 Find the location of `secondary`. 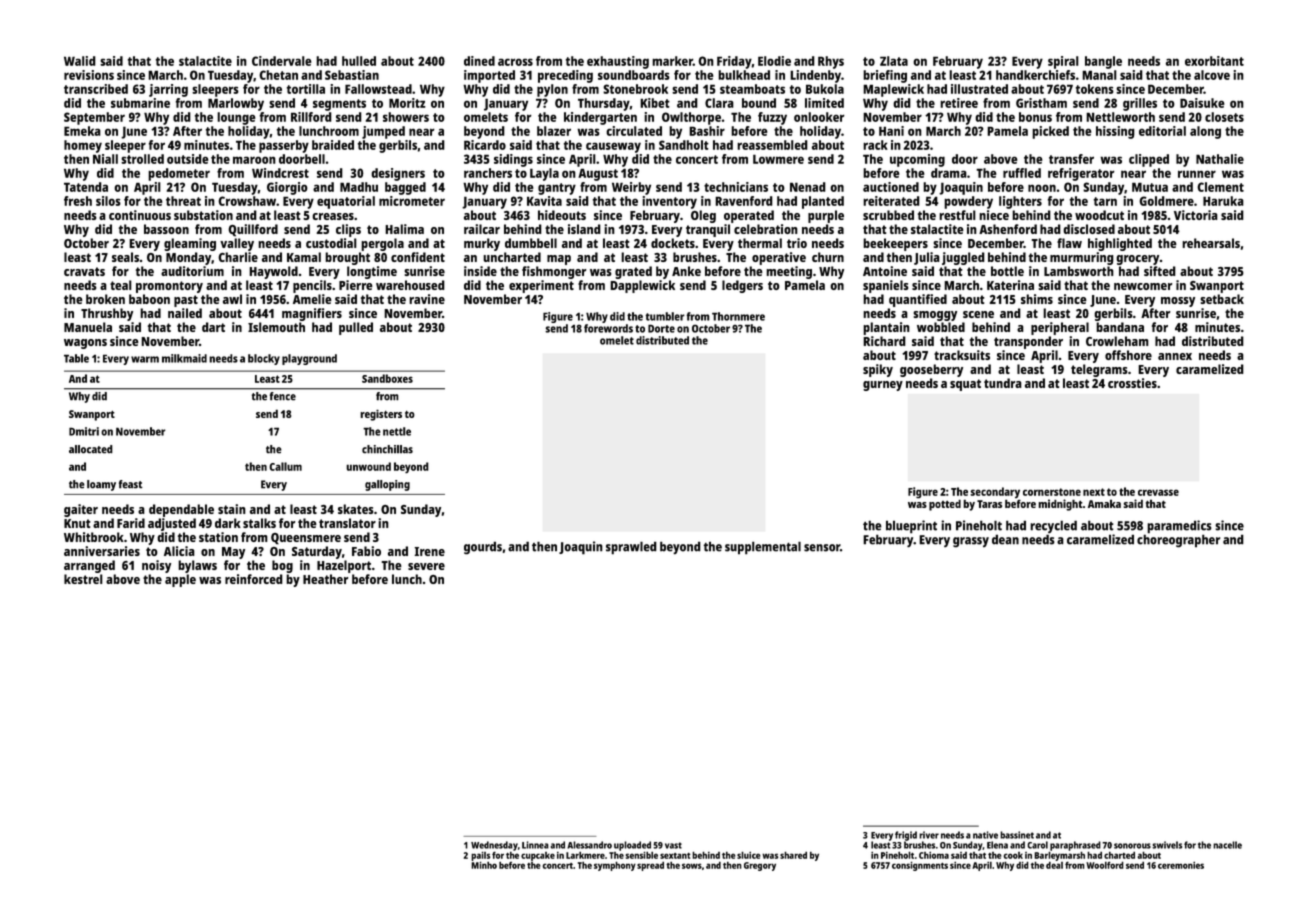

secondary is located at coordinates (995, 492).
